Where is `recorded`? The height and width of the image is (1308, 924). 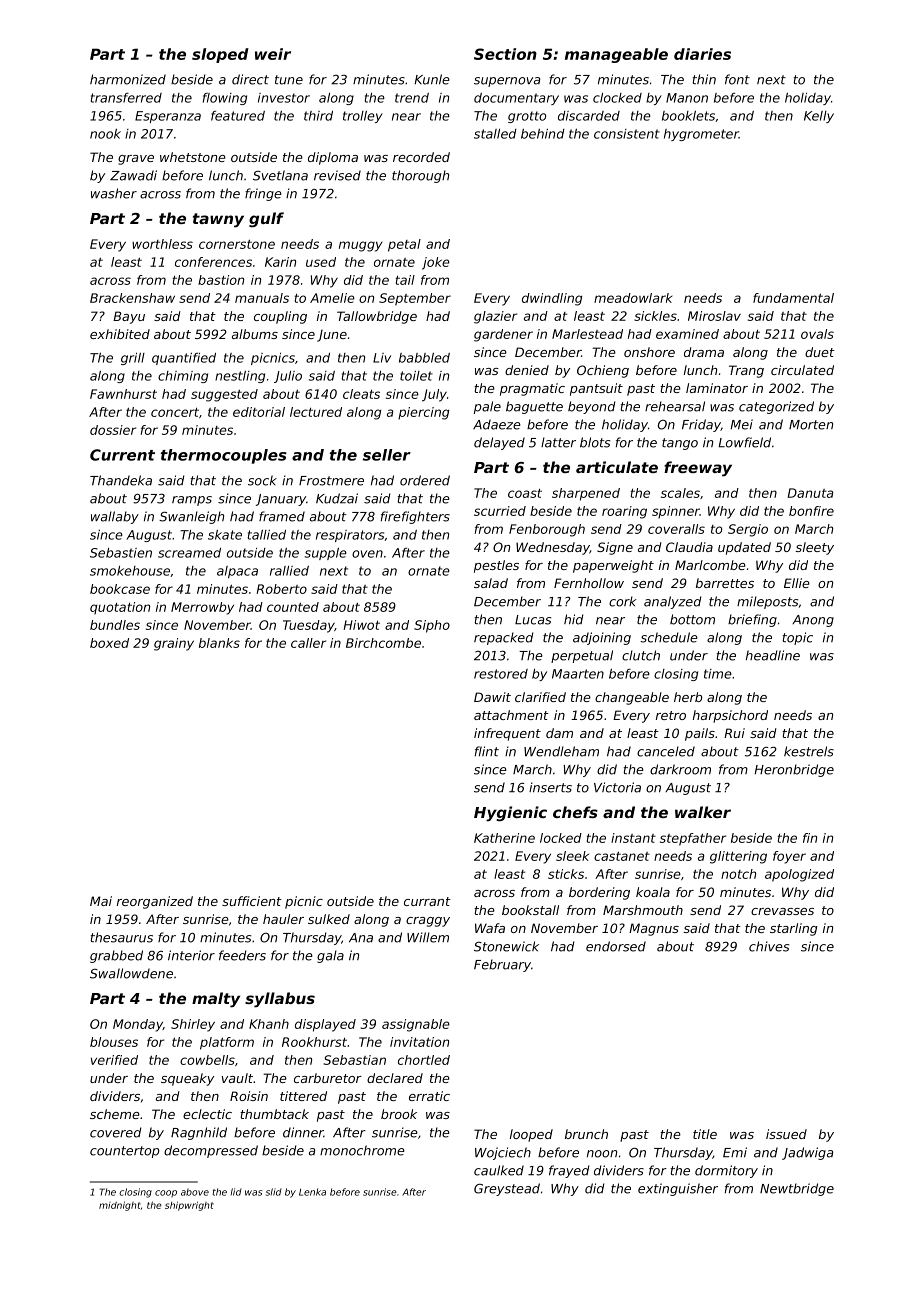
recorded is located at coordinates (421, 157).
